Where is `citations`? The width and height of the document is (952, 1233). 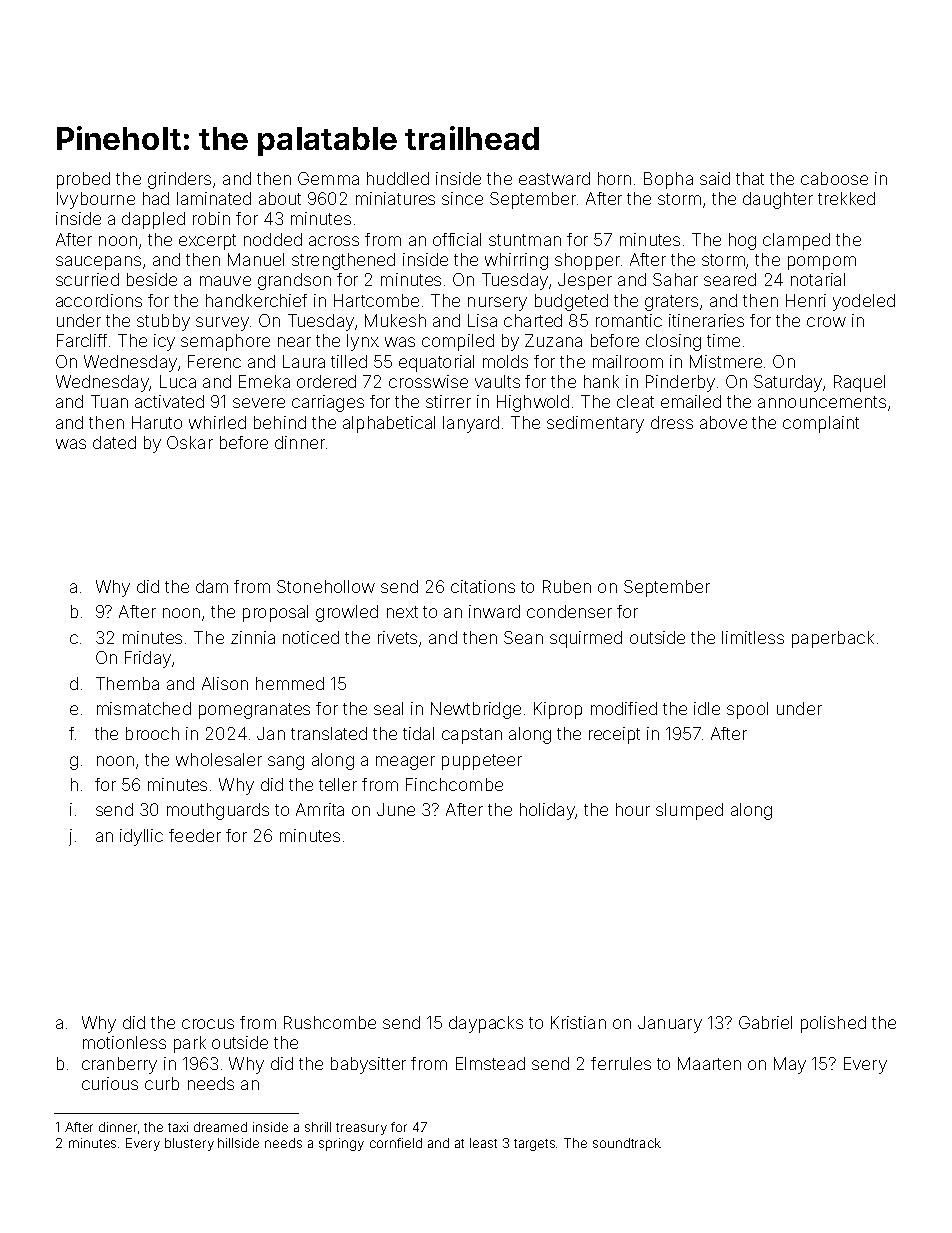 citations is located at coordinates (483, 586).
